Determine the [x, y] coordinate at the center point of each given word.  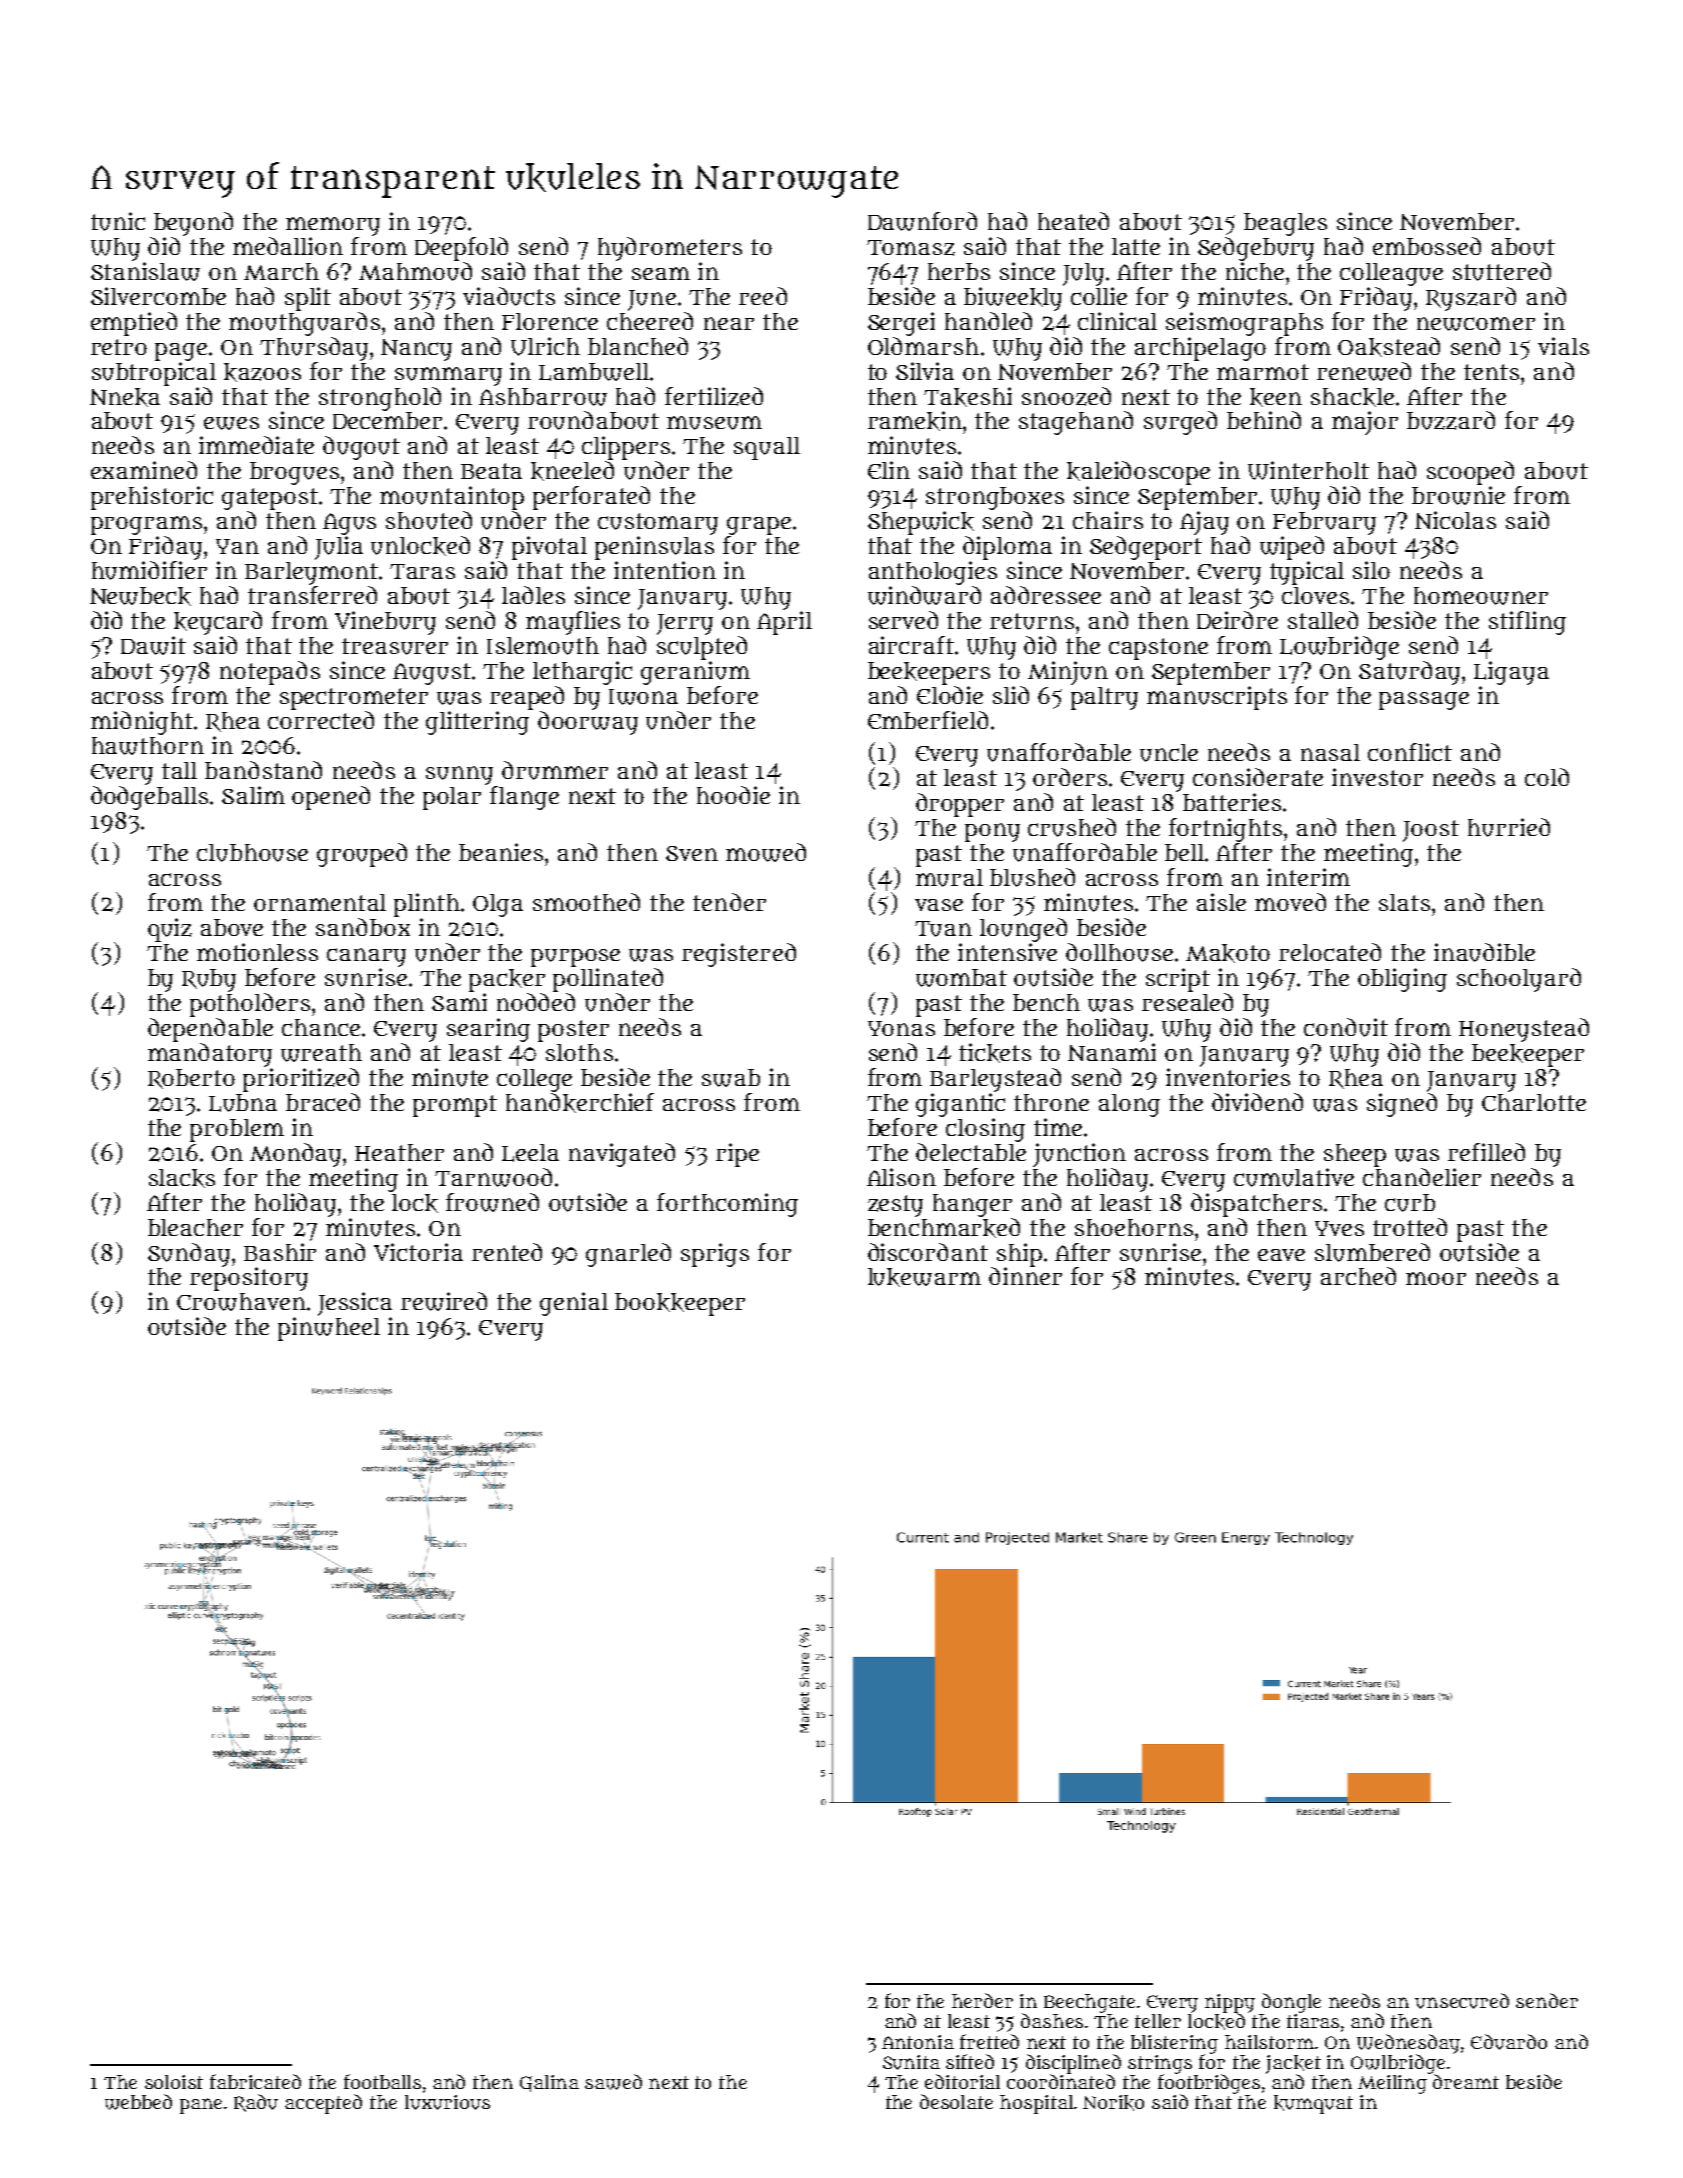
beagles [1285, 224]
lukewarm [924, 1277]
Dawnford [922, 221]
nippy [1230, 2003]
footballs [382, 2081]
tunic [118, 221]
